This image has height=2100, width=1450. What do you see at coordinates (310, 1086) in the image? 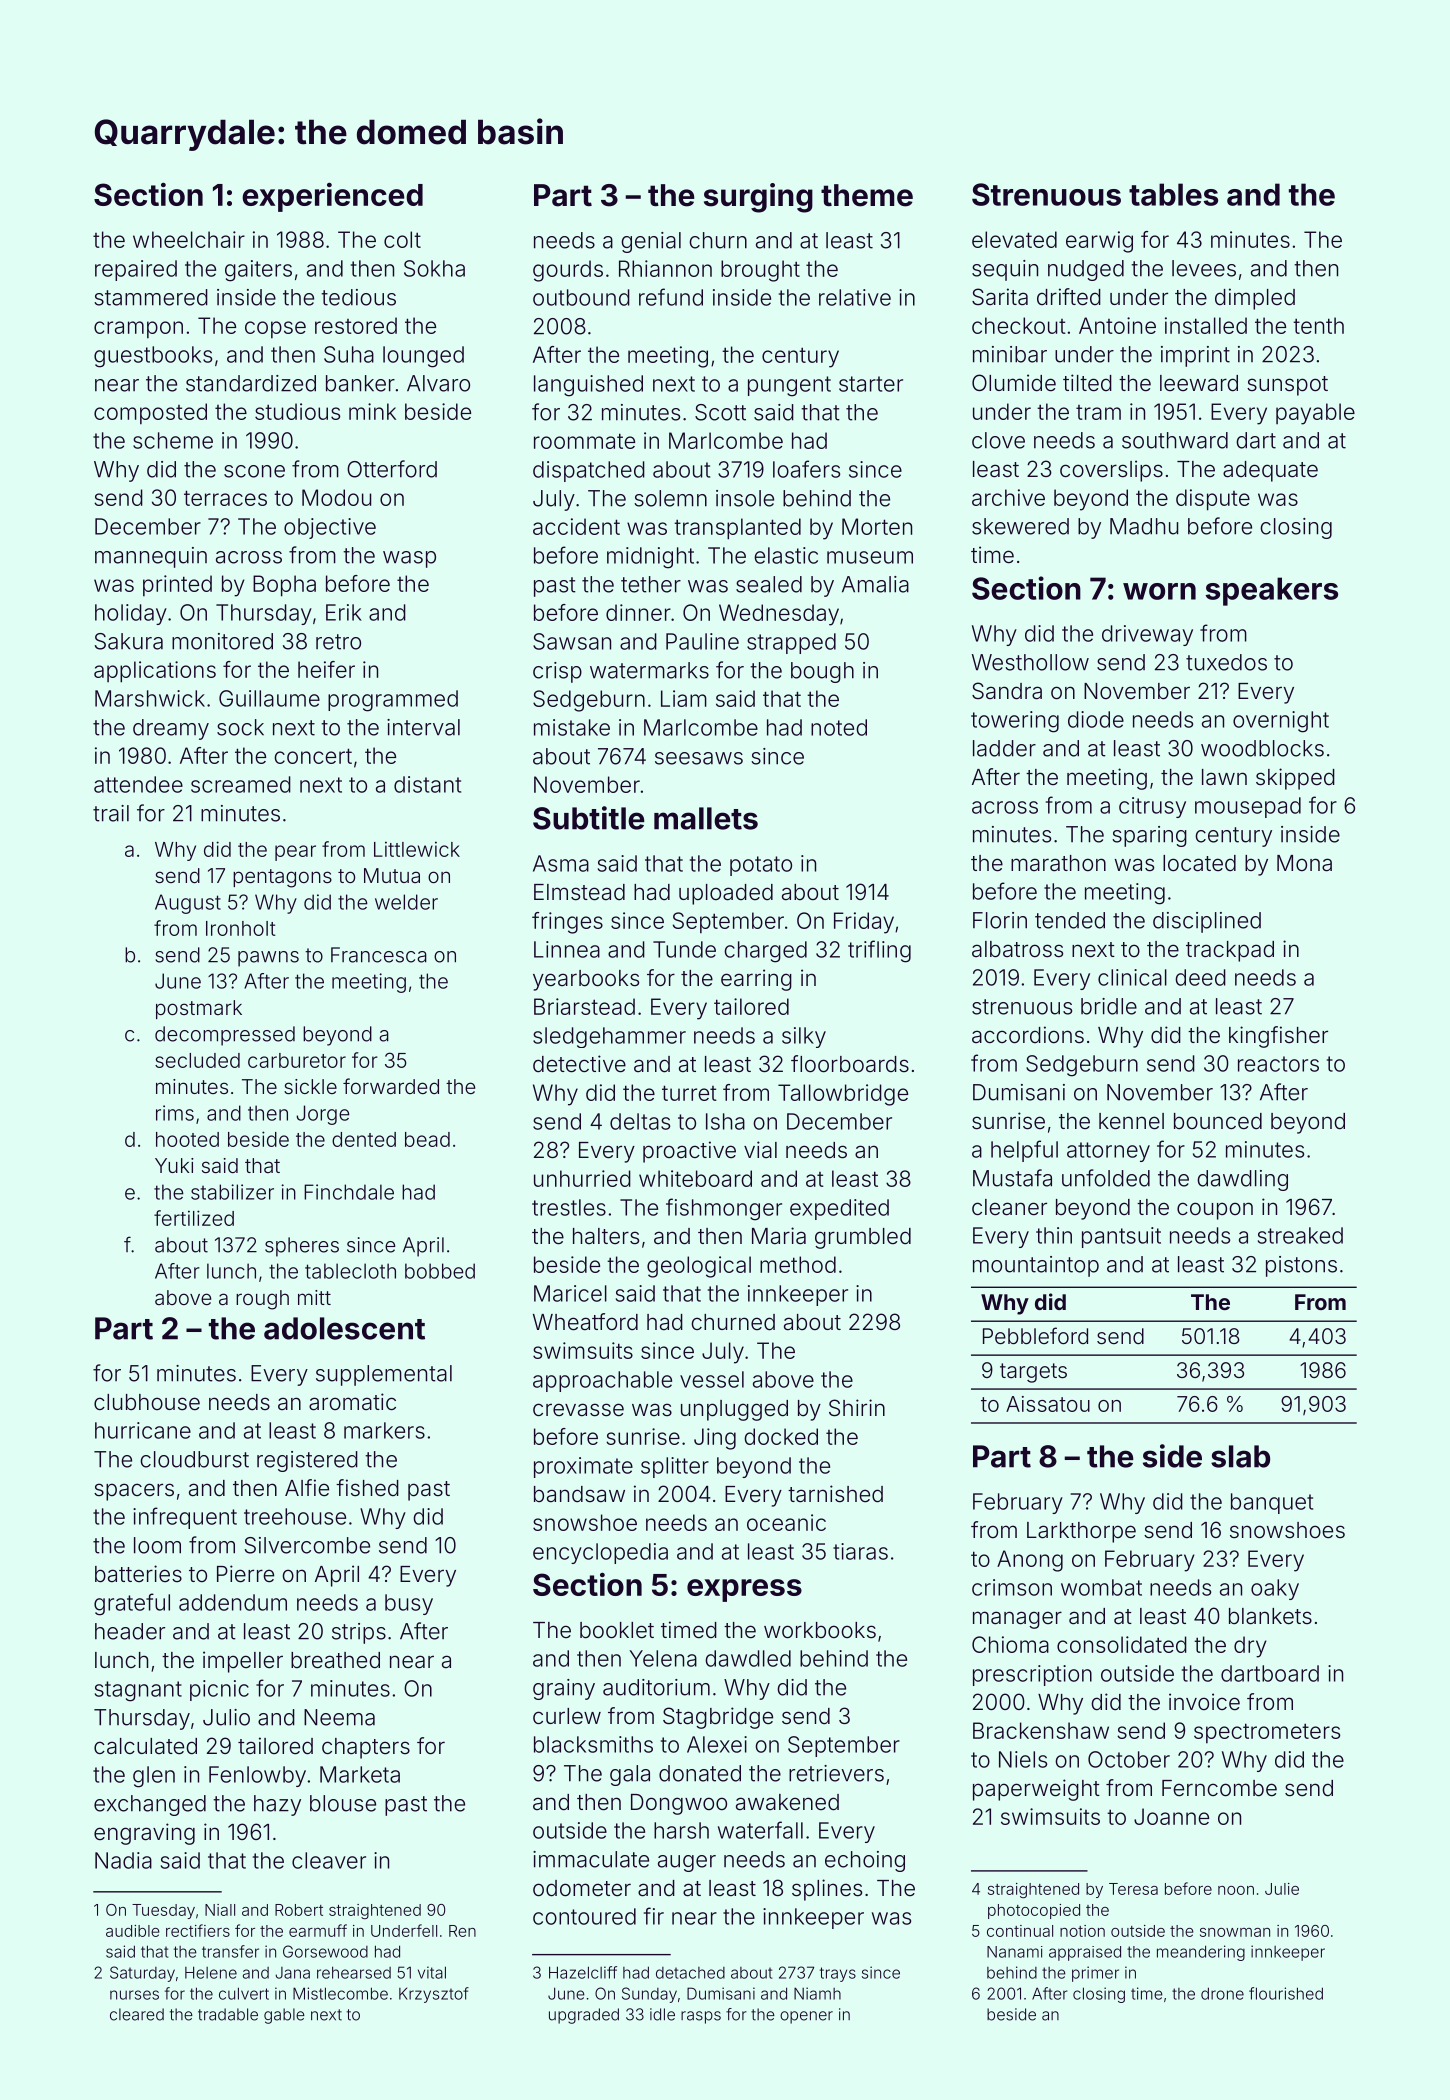
I see `sickle` at bounding box center [310, 1086].
